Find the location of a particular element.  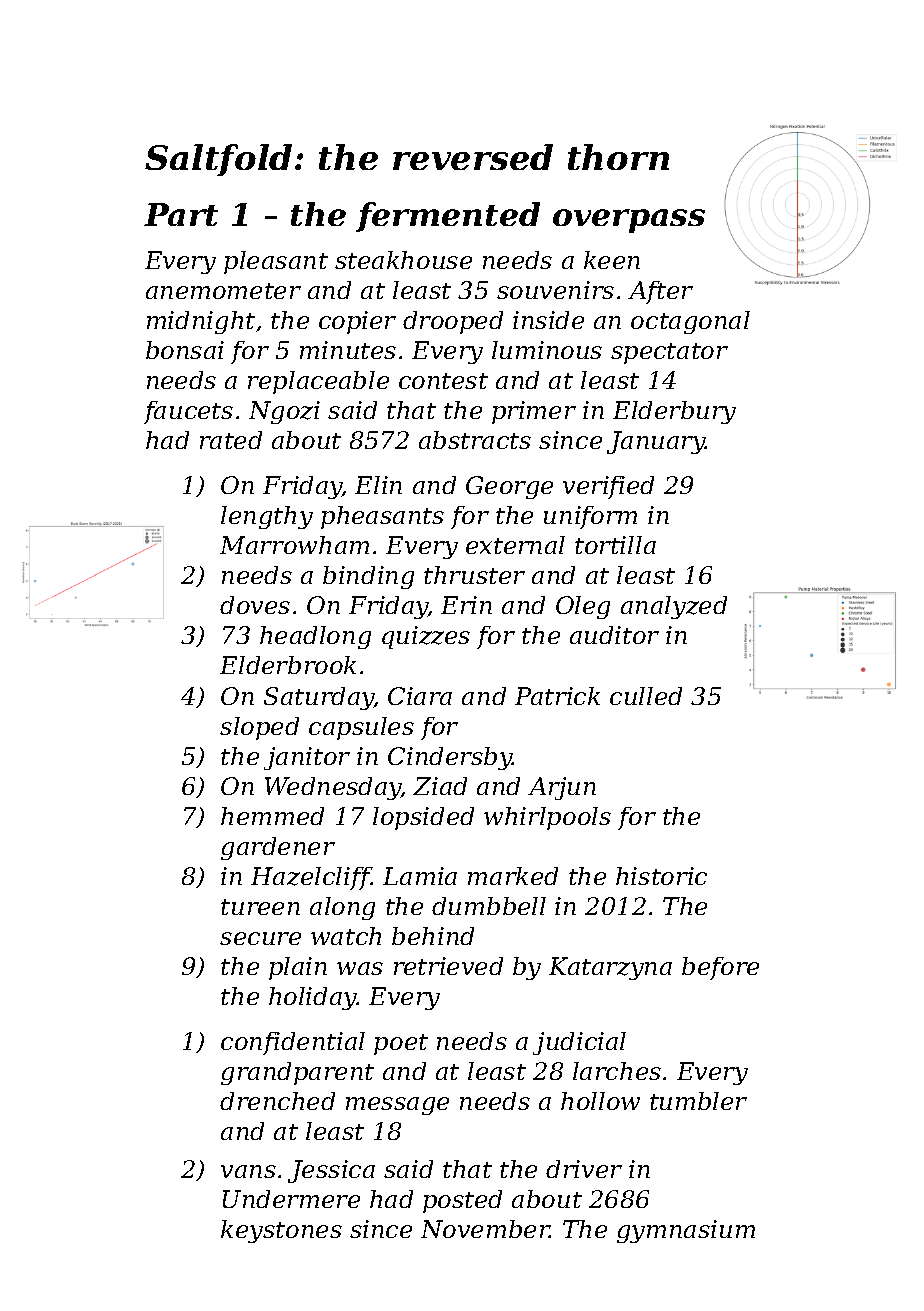

Undermere is located at coordinates (291, 1199).
